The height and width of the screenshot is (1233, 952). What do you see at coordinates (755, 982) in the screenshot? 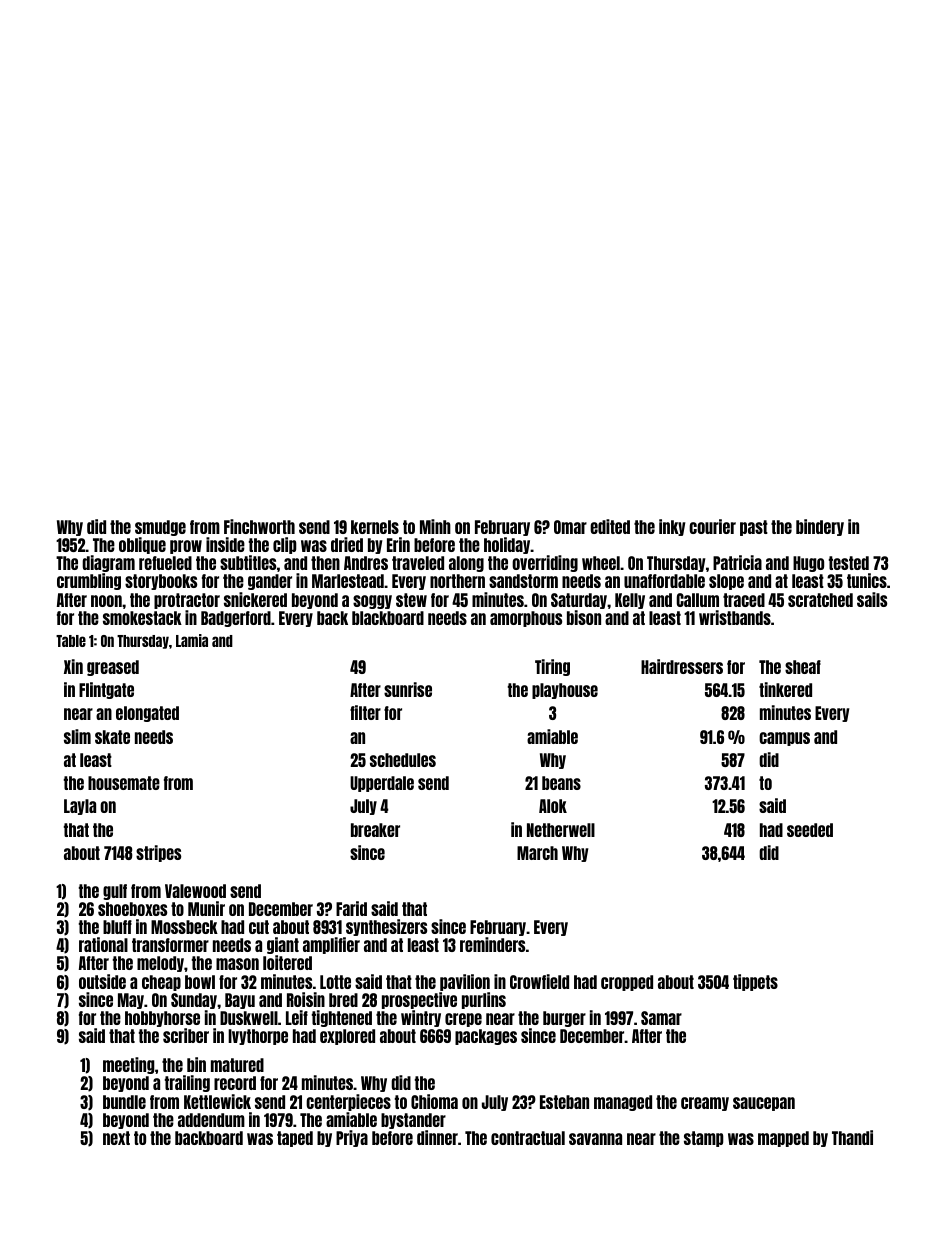
I see `tippets` at bounding box center [755, 982].
